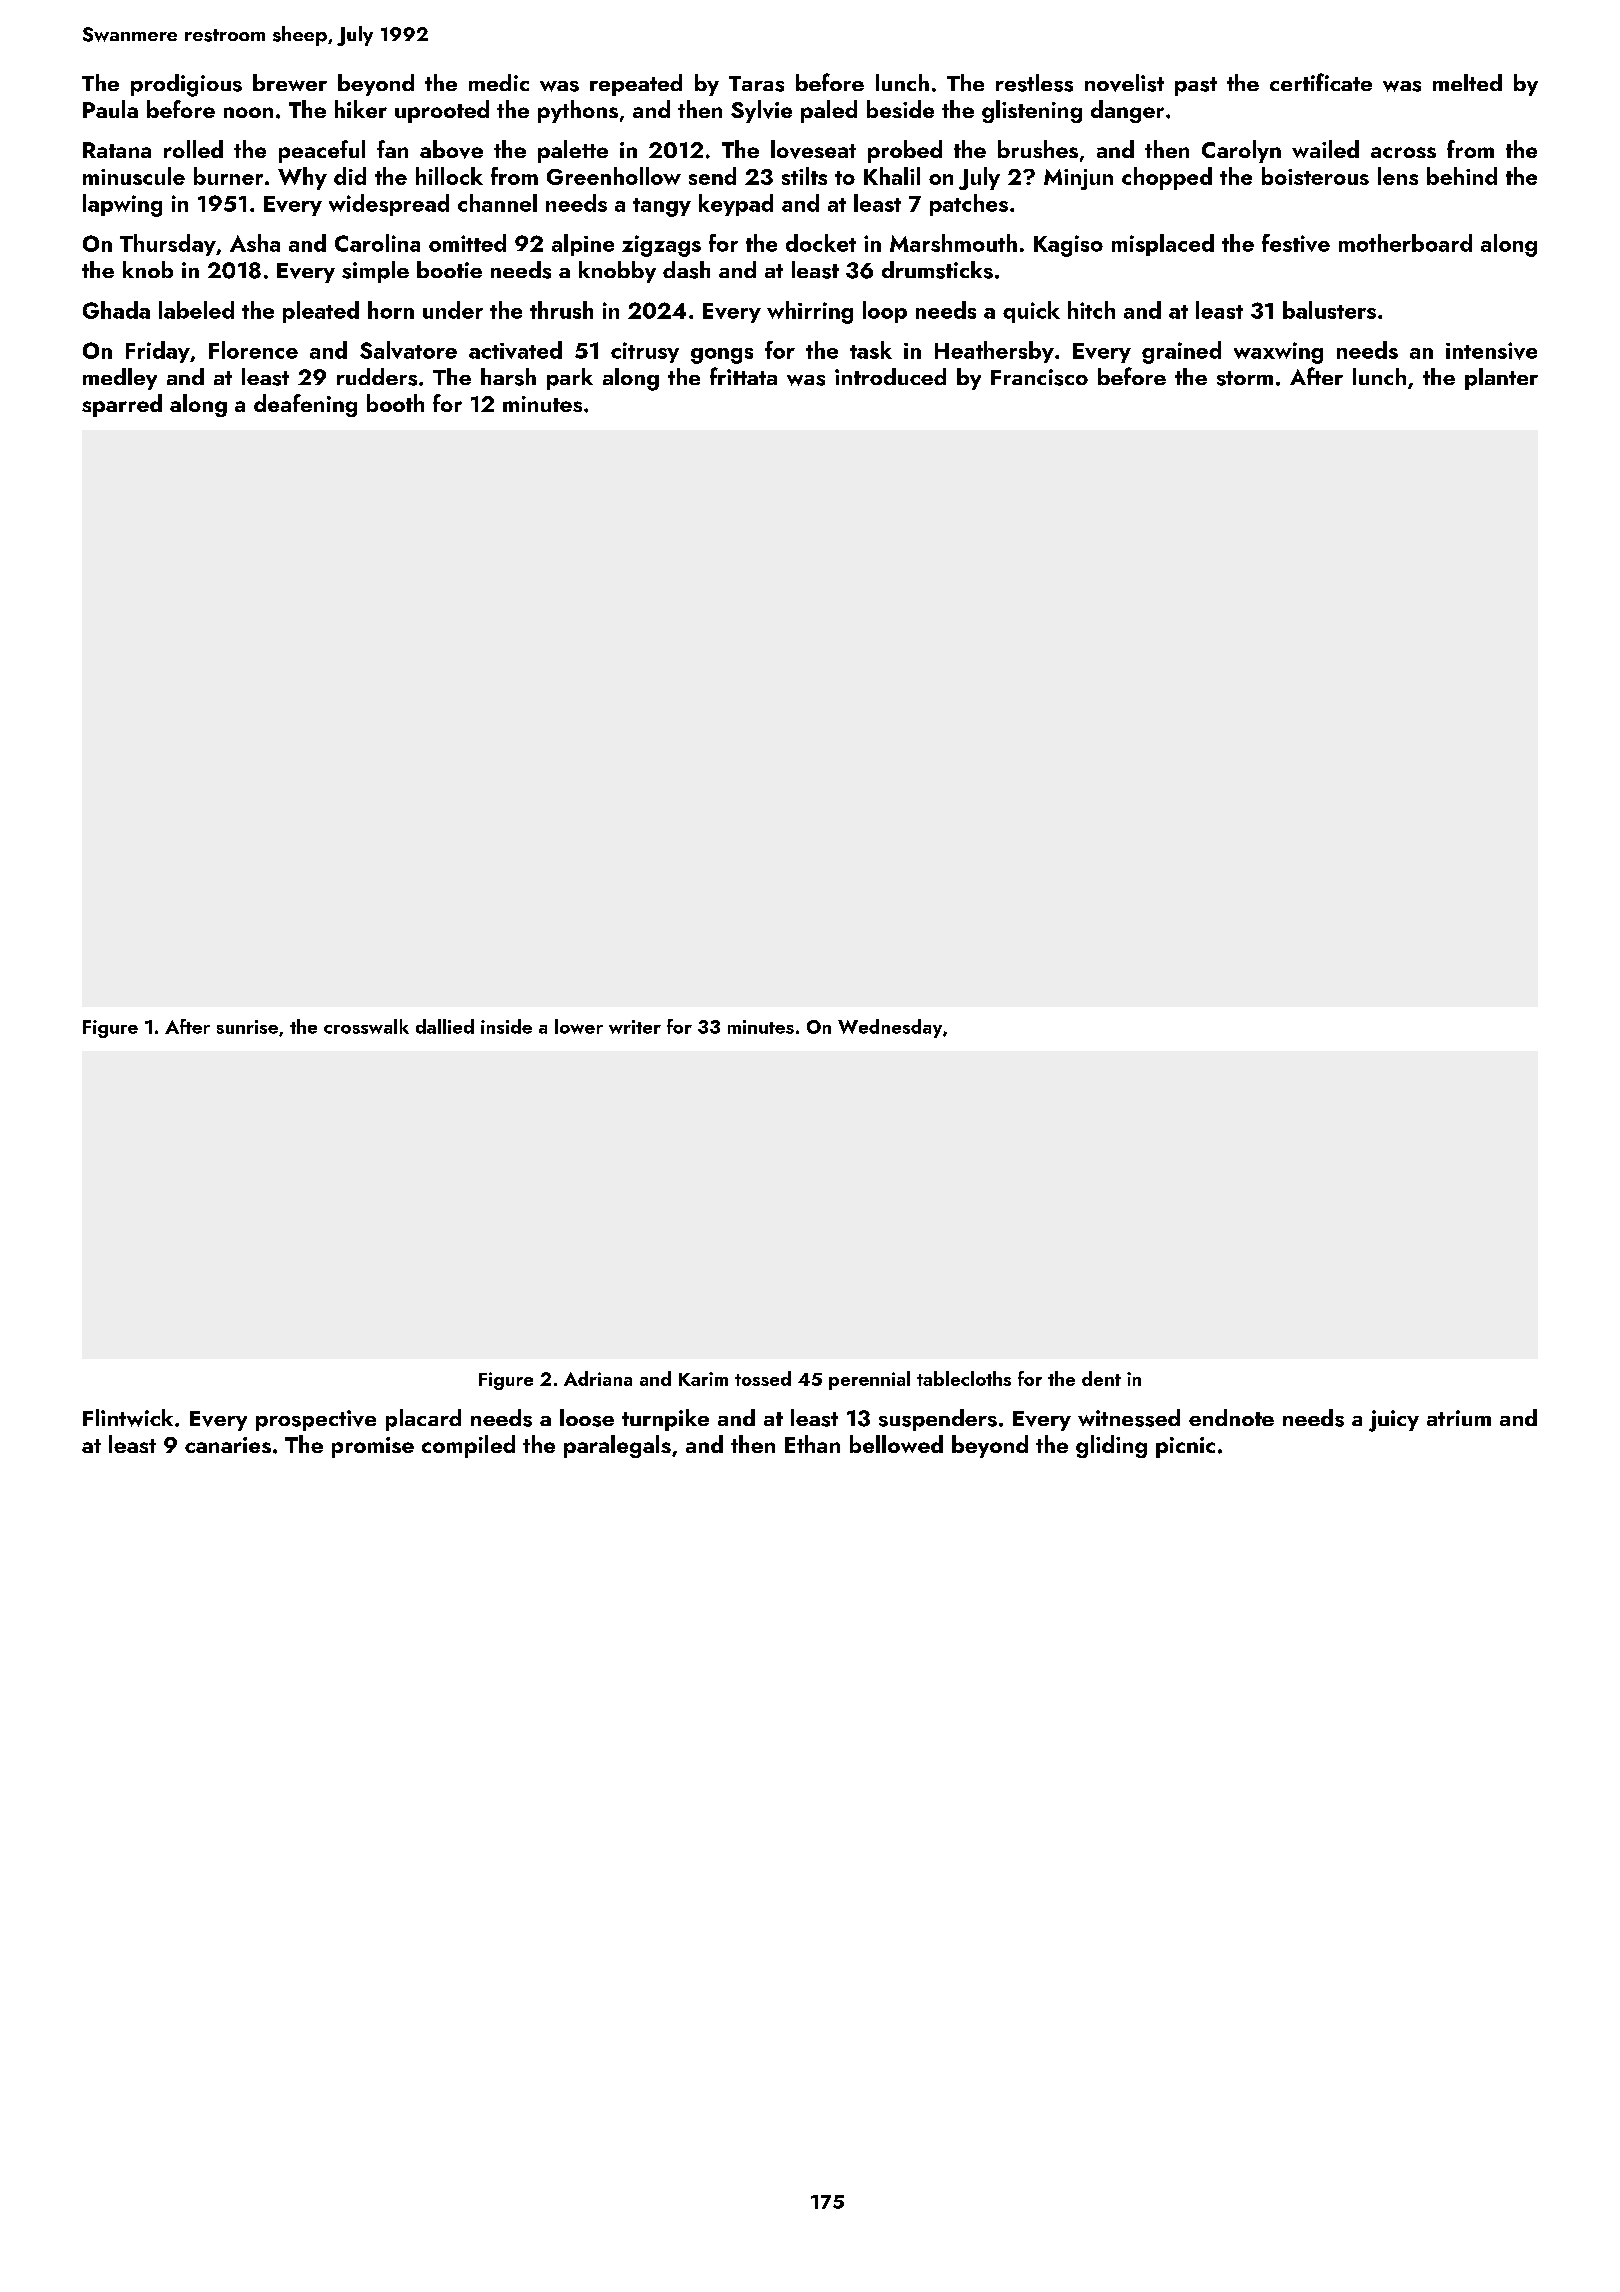 This screenshot has width=1620, height=2292. What do you see at coordinates (186, 85) in the screenshot?
I see `prodigious` at bounding box center [186, 85].
